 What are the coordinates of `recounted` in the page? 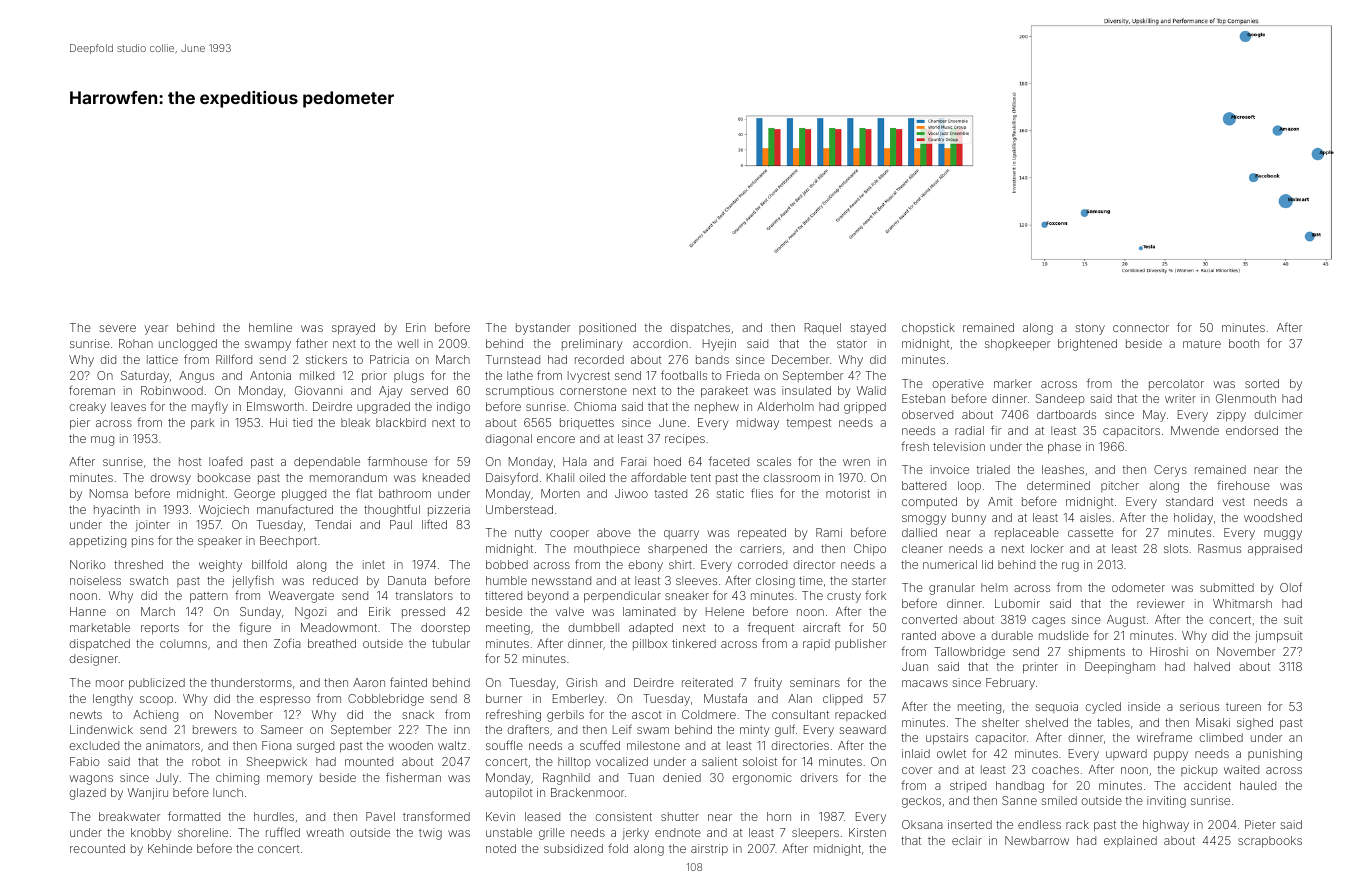 It's located at (97, 848).
